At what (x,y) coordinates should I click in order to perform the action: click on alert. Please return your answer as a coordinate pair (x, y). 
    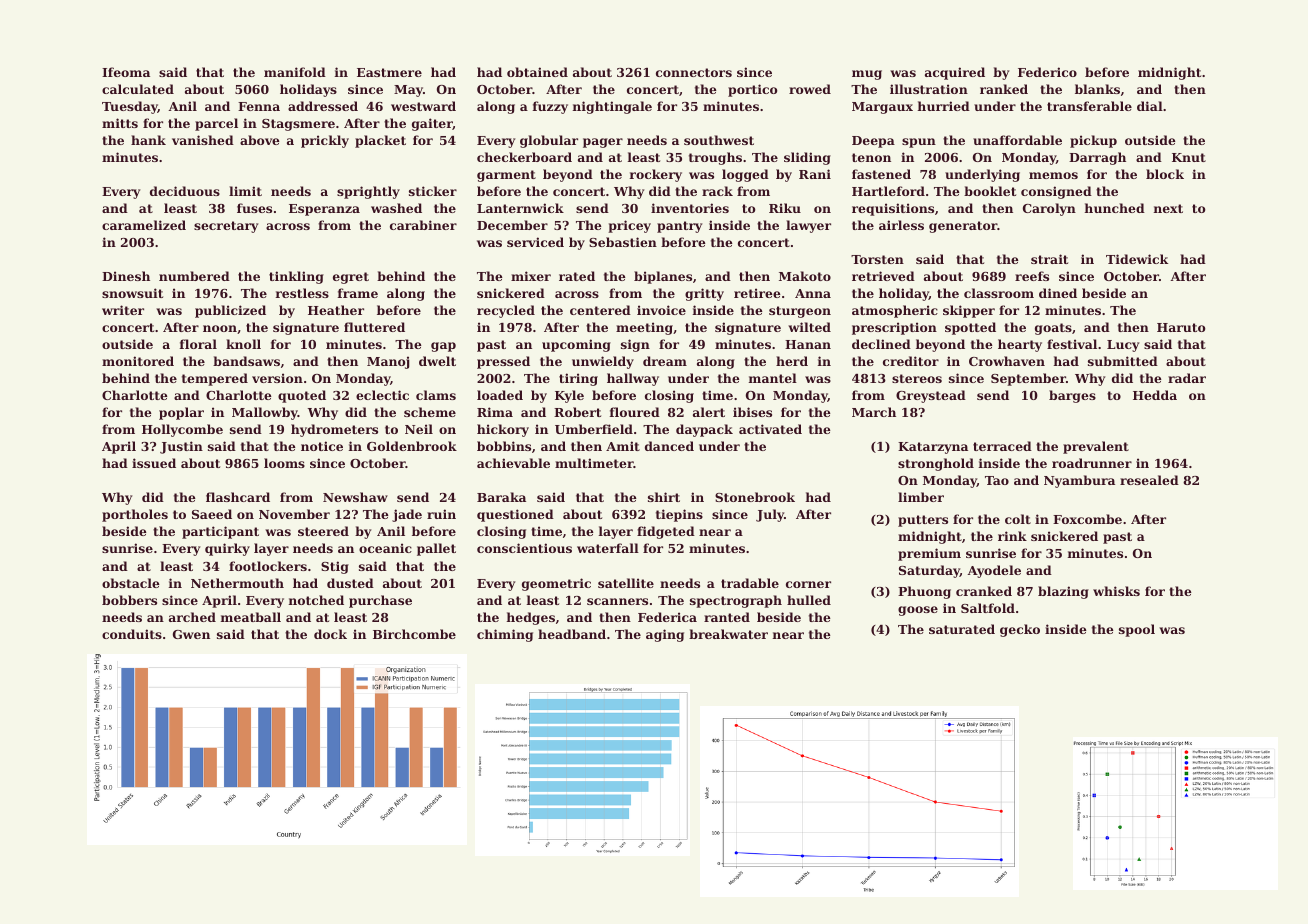
    Looking at the image, I should click on (709, 412).
